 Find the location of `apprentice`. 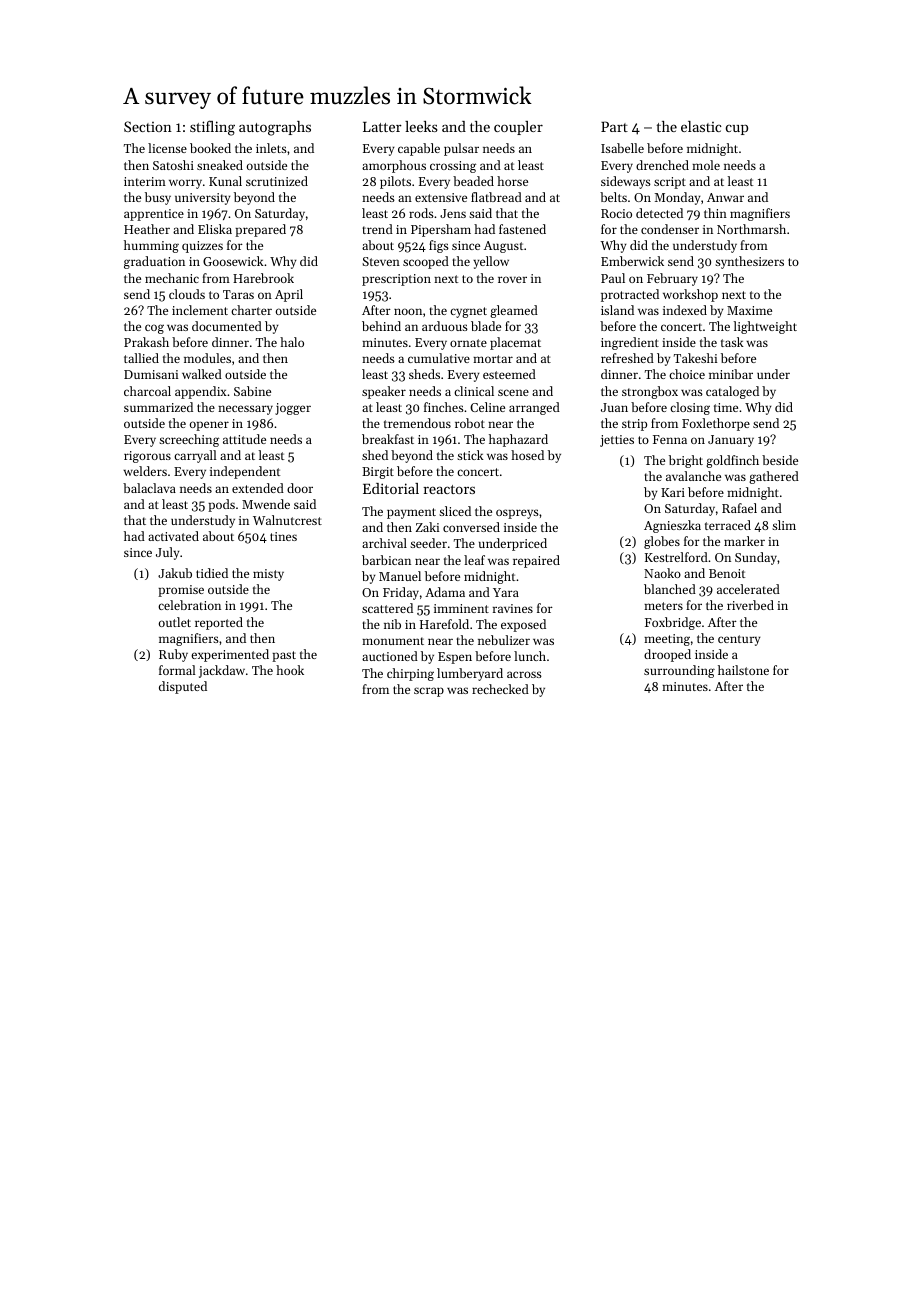

apprentice is located at coordinates (154, 215).
